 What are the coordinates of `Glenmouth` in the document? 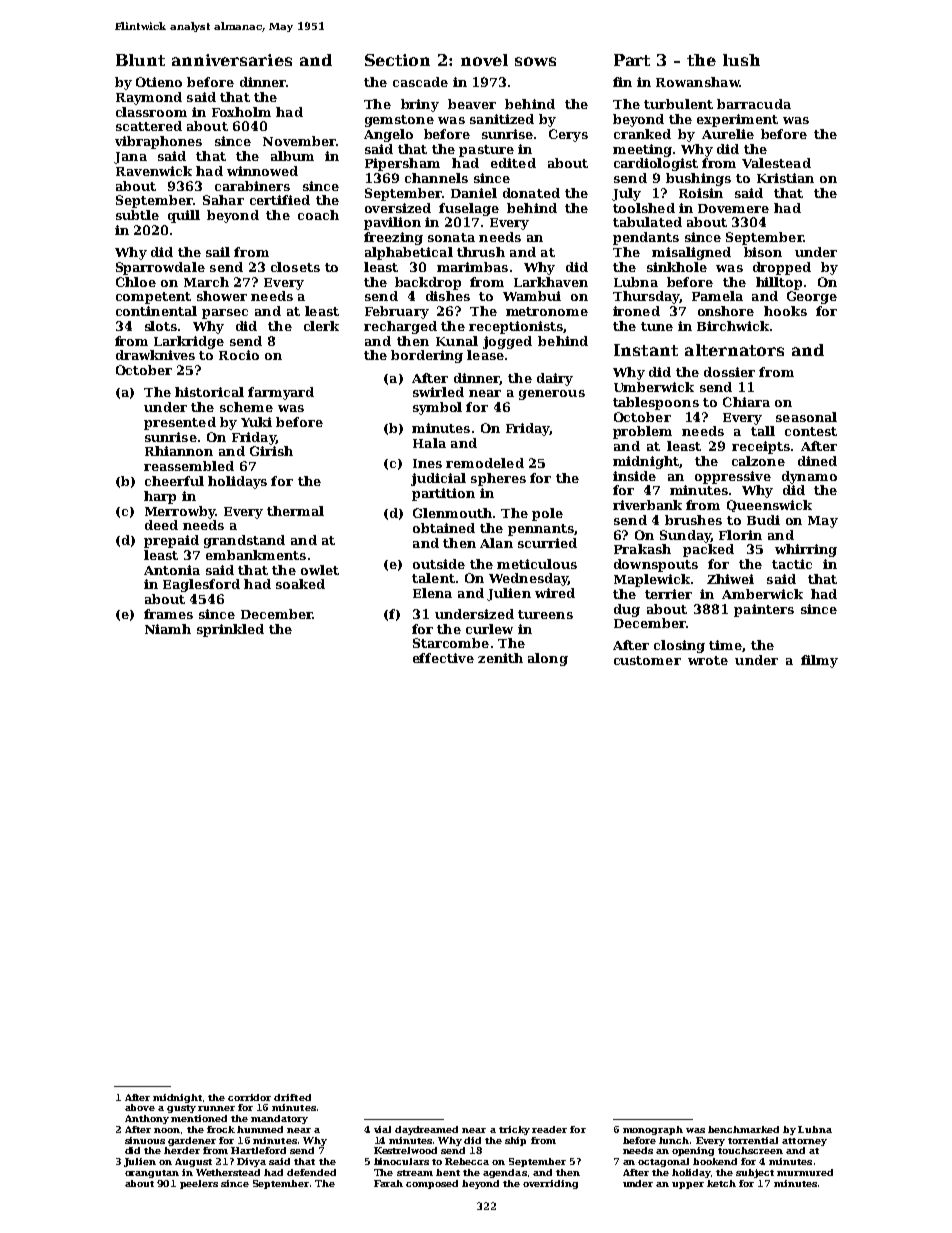 It's located at (452, 513).
